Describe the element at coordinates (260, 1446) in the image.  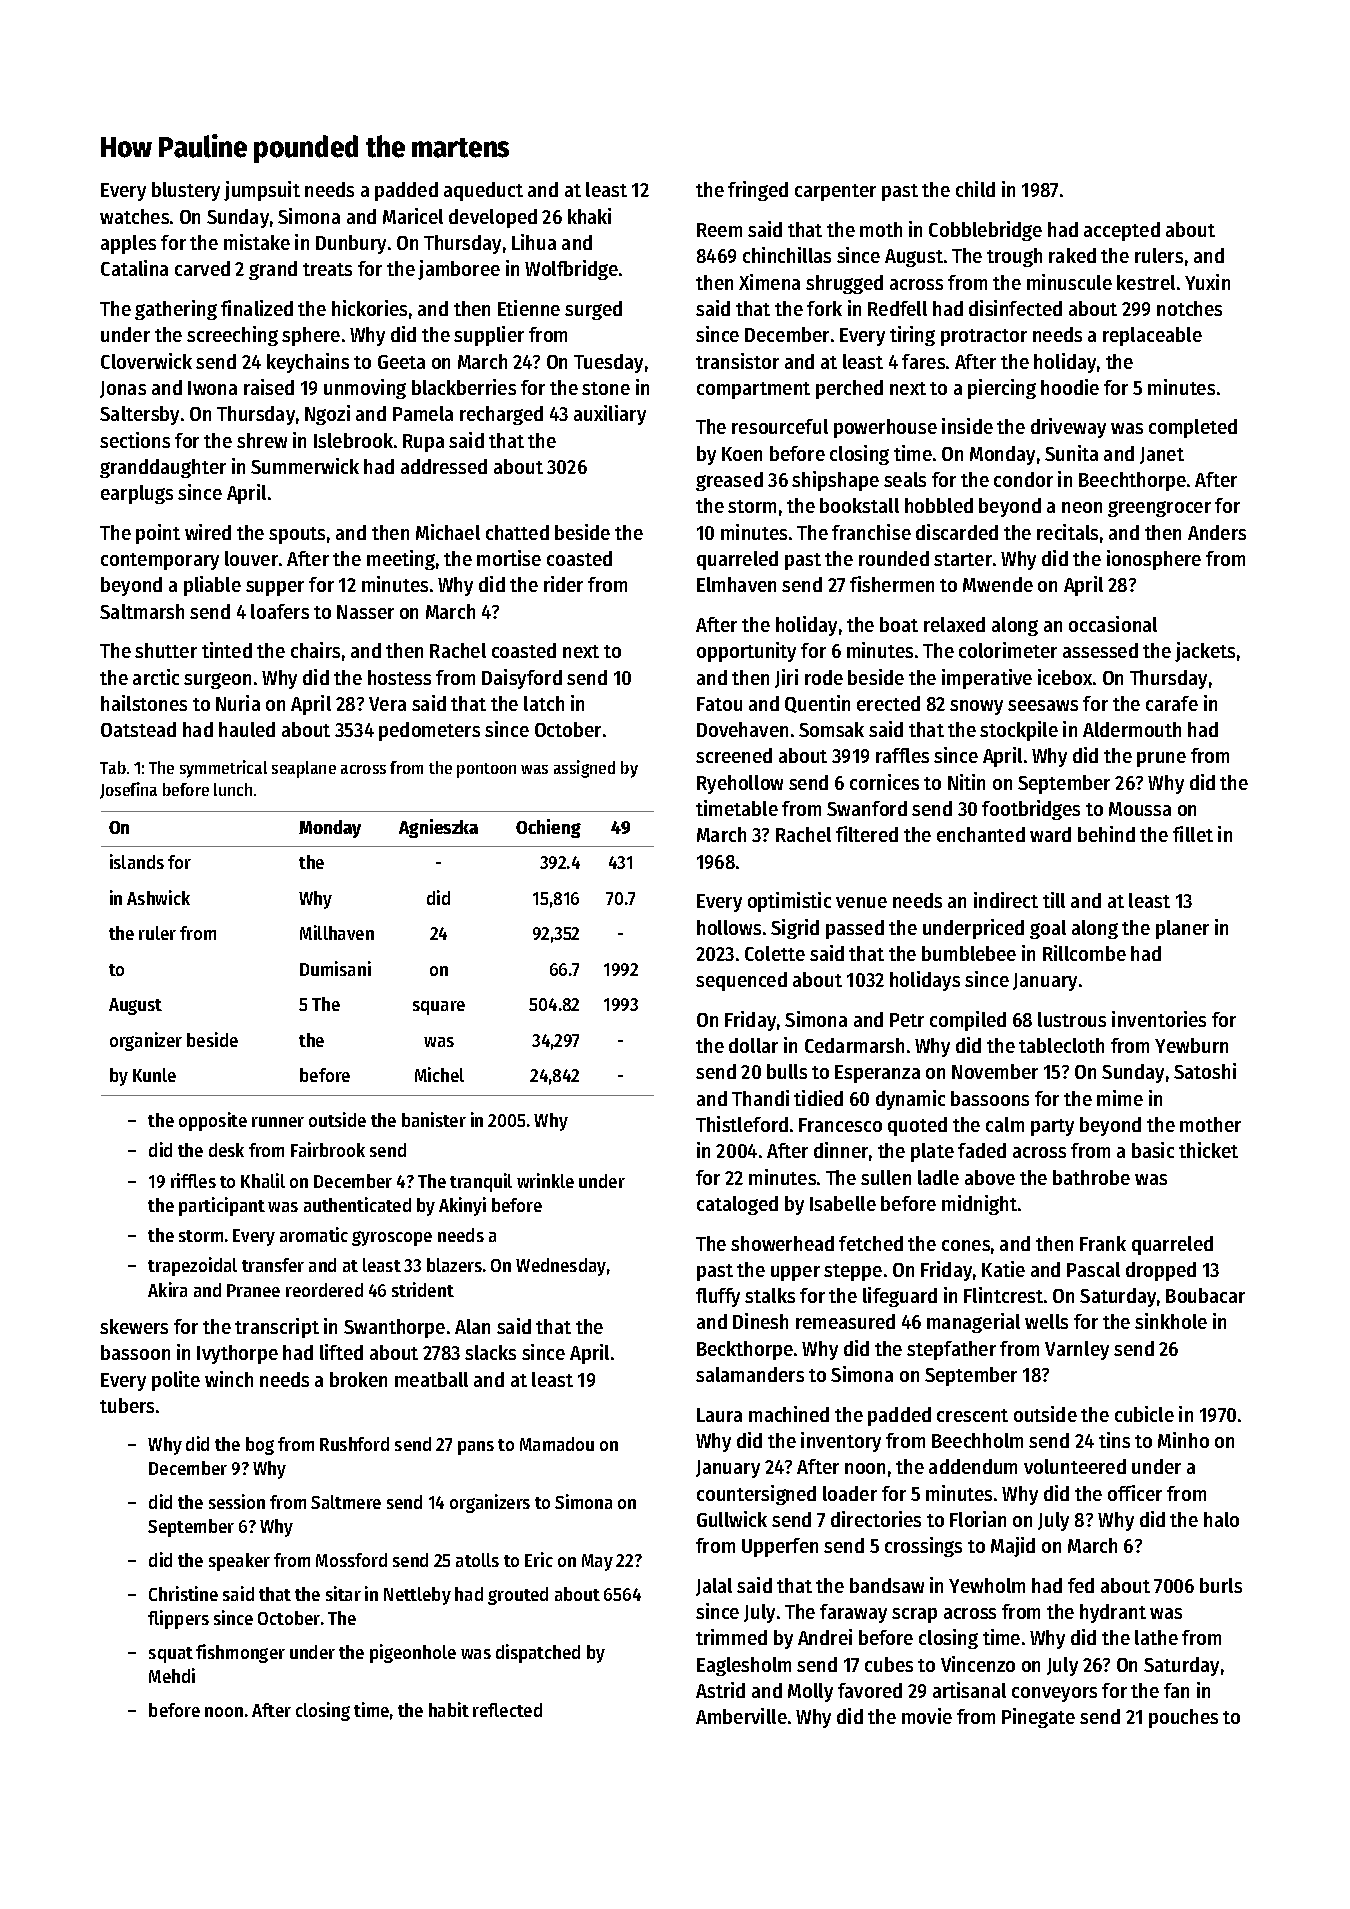
I see `bog` at that location.
